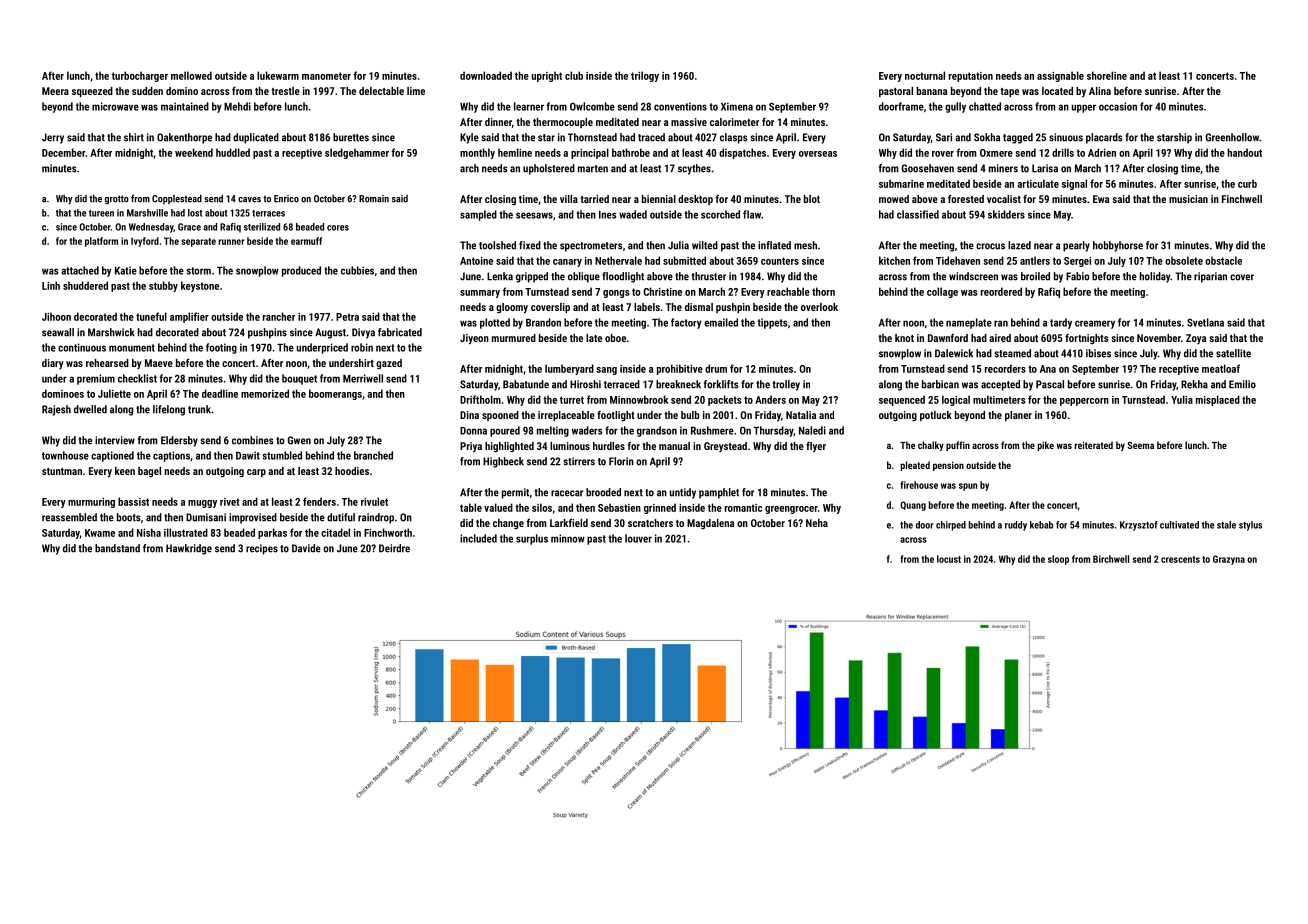  I want to click on attached, so click(80, 270).
